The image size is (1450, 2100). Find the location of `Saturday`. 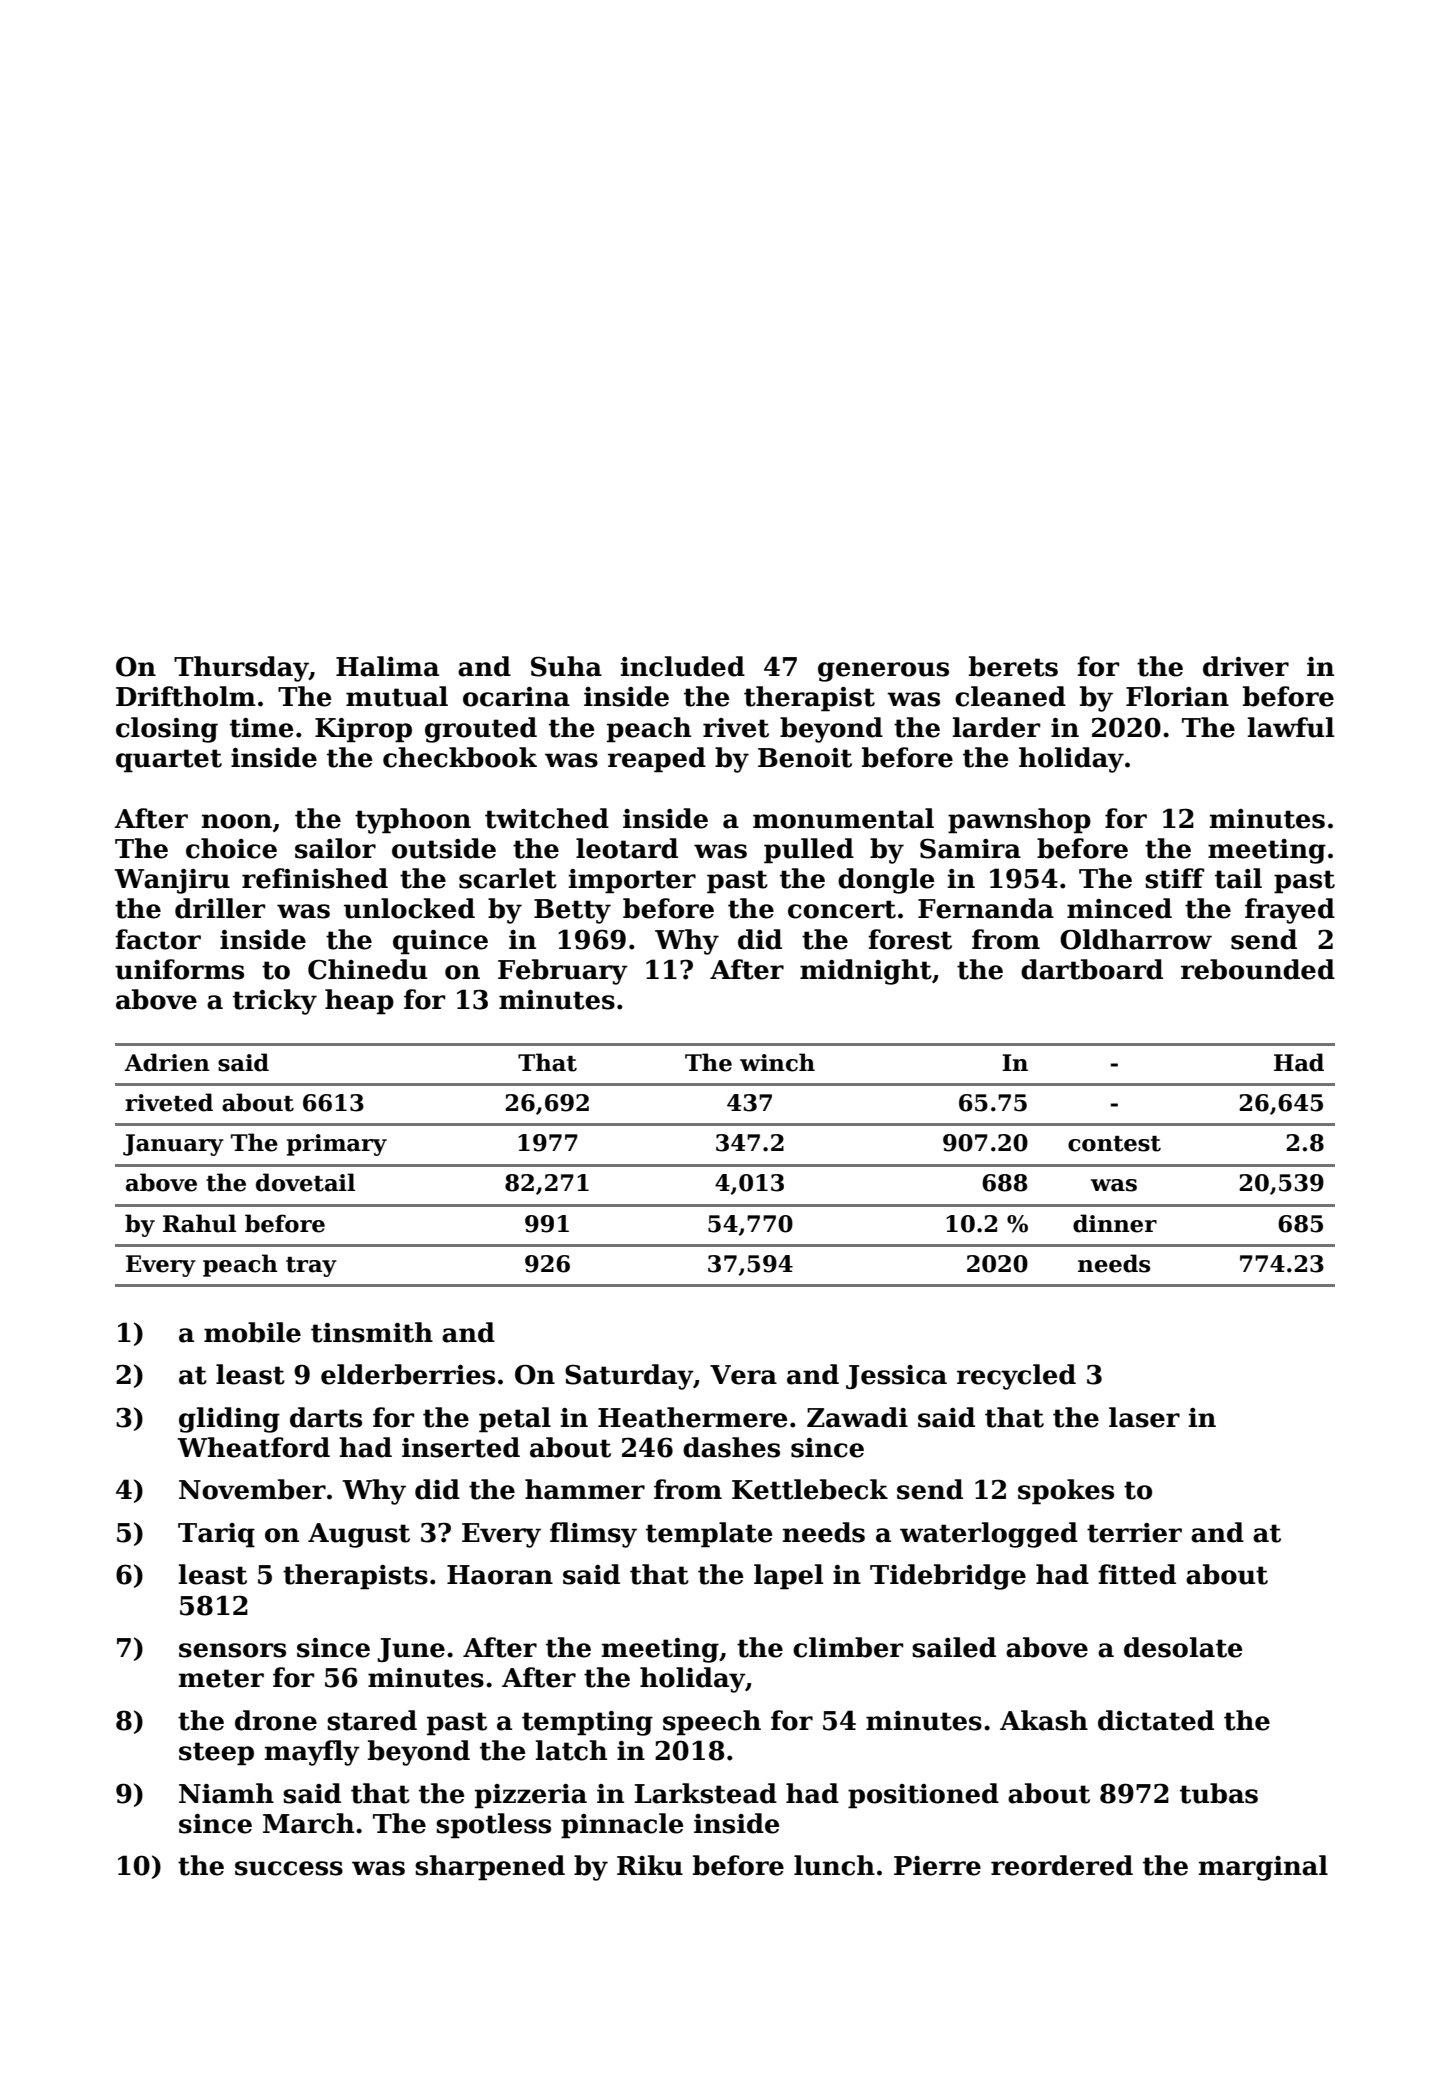

Saturday is located at coordinates (629, 1377).
